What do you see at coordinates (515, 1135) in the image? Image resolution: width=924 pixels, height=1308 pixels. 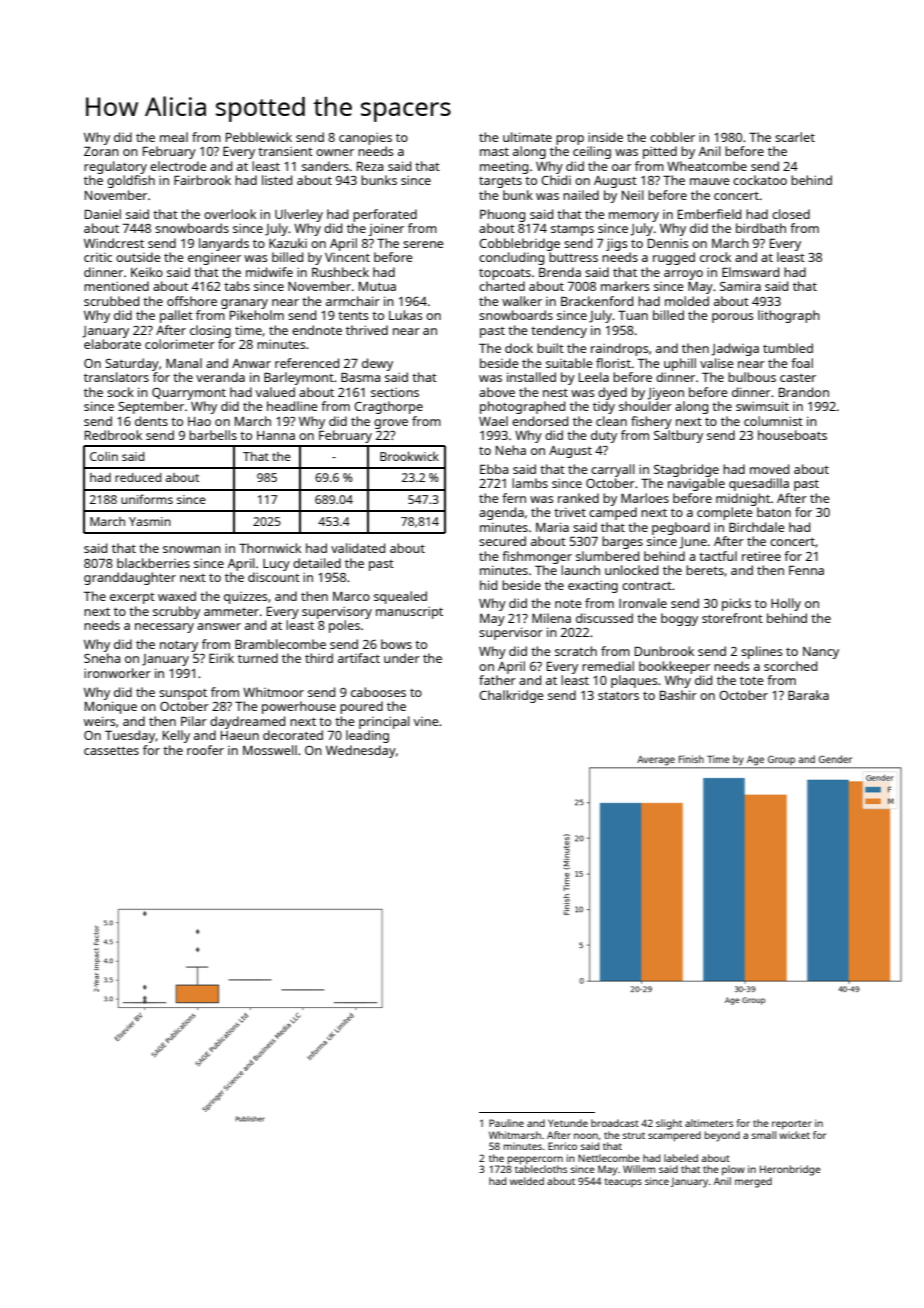 I see `Whitmarsh` at bounding box center [515, 1135].
